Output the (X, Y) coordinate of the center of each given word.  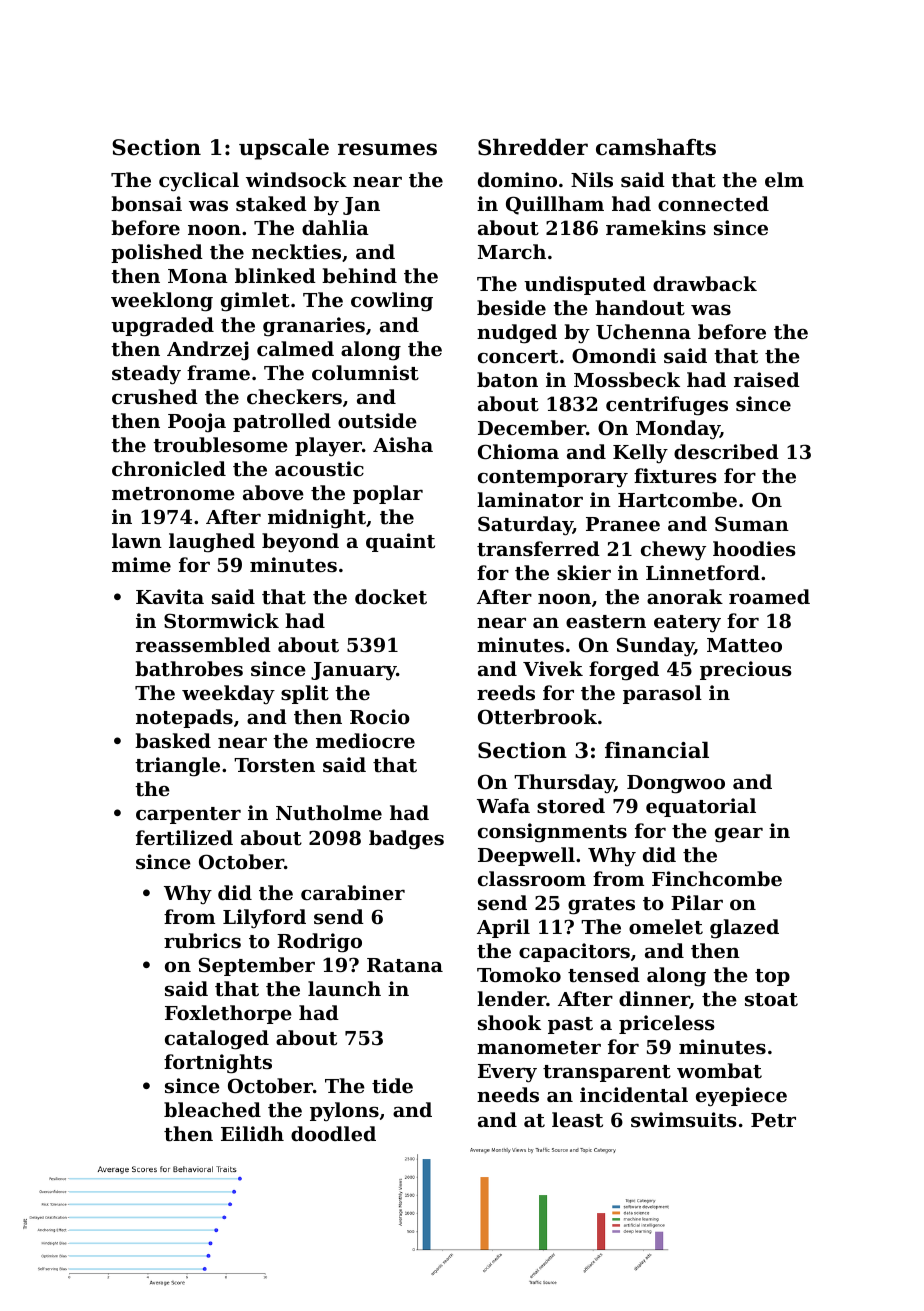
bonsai (146, 204)
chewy (673, 551)
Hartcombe (677, 500)
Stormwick (221, 621)
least (577, 1119)
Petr (773, 1120)
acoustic (319, 468)
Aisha (403, 444)
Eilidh (252, 1133)
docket (391, 597)
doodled (333, 1133)
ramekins (656, 228)
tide (392, 1086)
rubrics (202, 940)
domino (517, 179)
